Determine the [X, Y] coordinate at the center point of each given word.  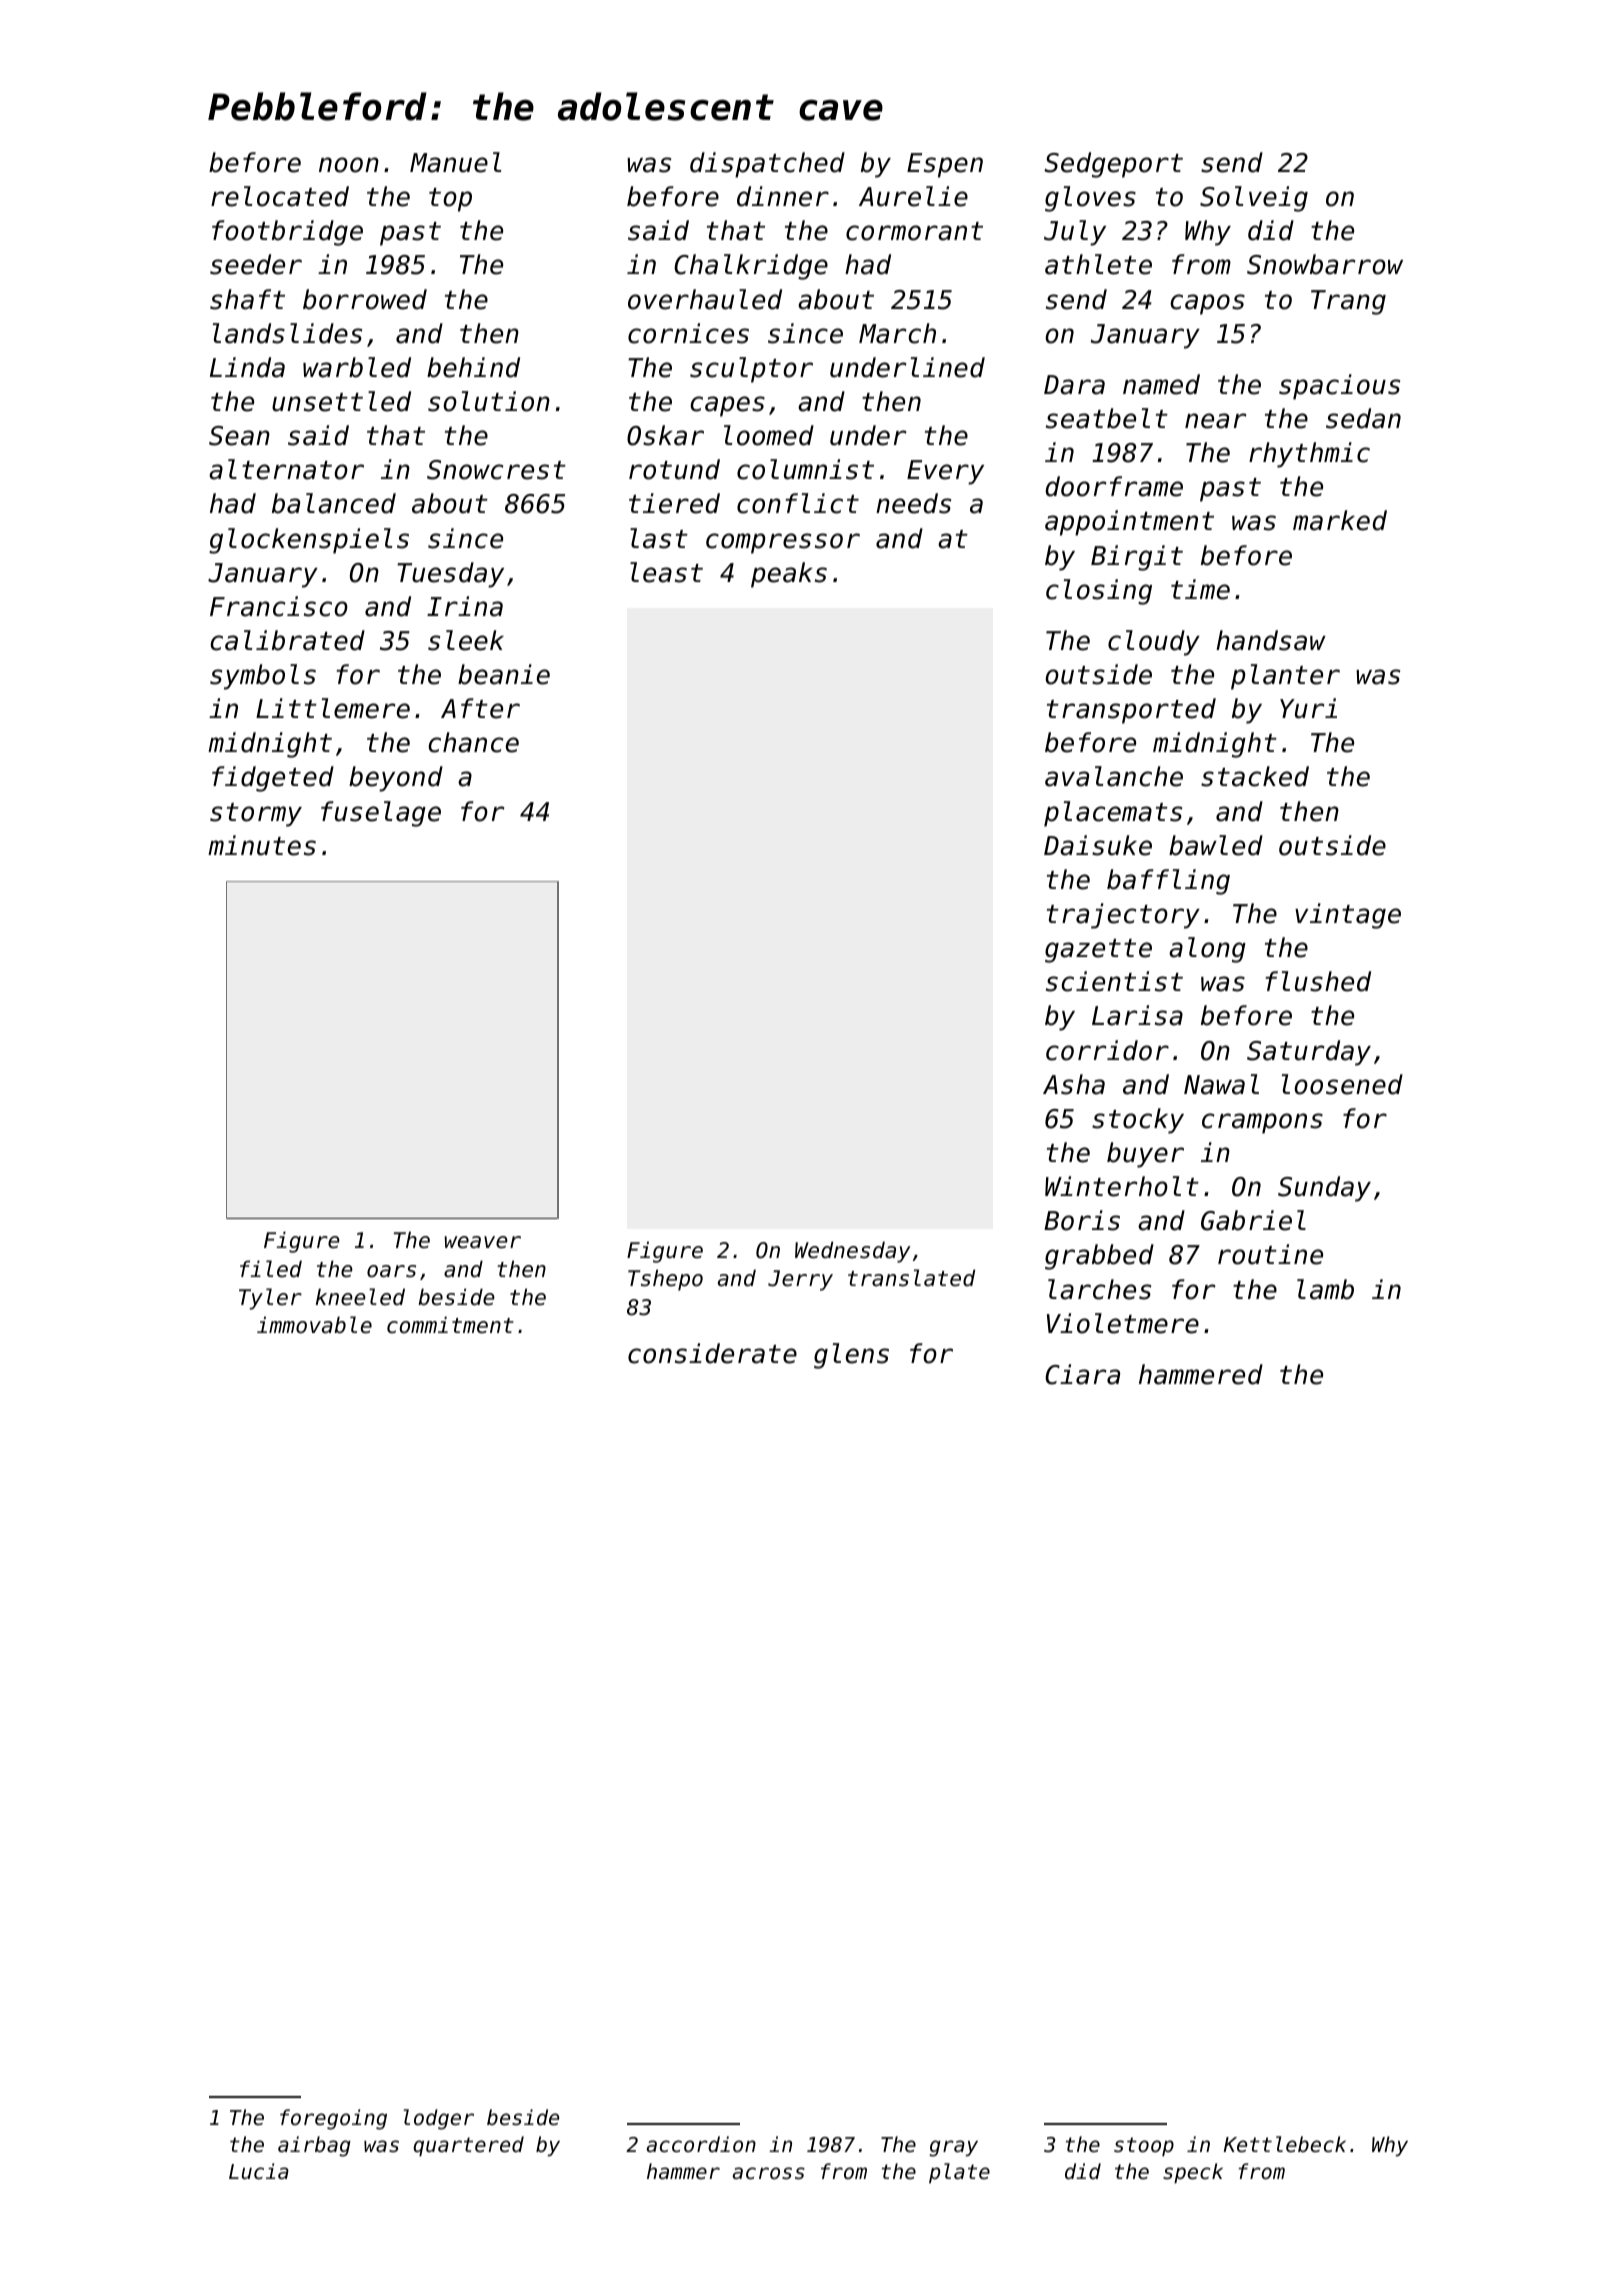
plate [959, 2173]
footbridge [287, 233]
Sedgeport [1113, 165]
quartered [469, 2146]
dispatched [767, 165]
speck [1193, 2173]
